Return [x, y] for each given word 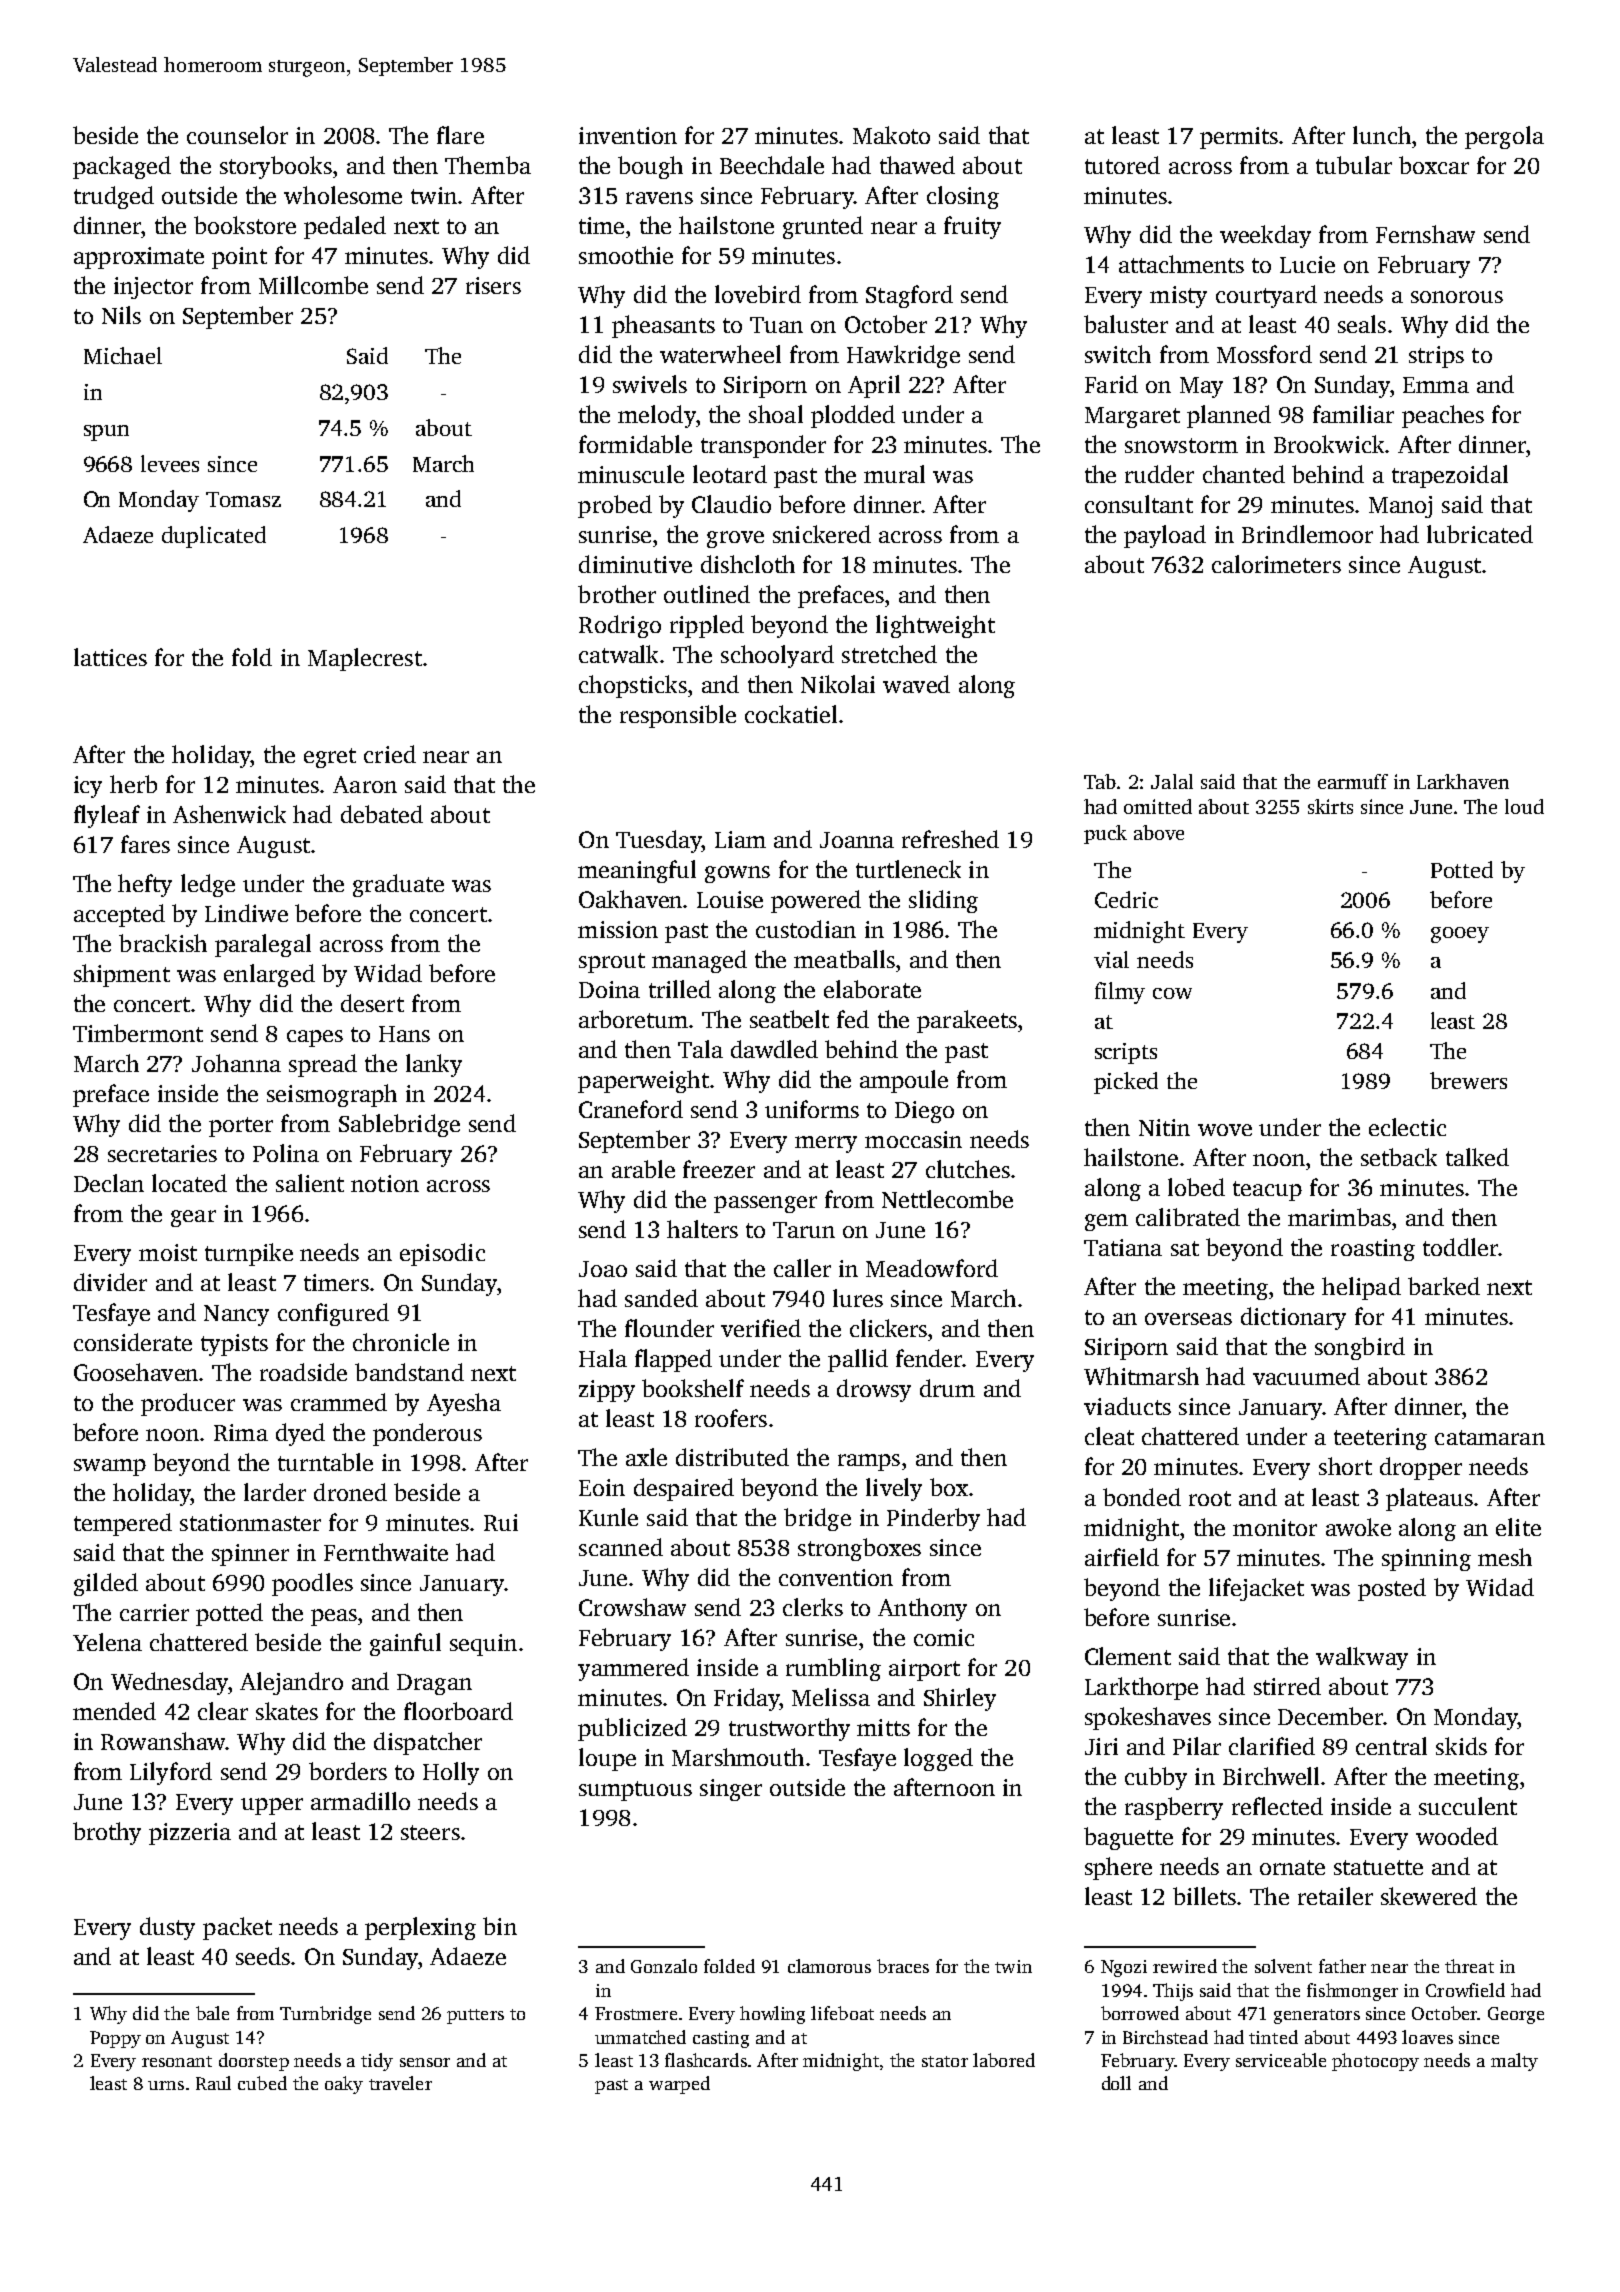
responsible [678, 716]
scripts [1126, 1053]
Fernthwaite [386, 1552]
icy [88, 787]
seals [1362, 324]
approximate [139, 258]
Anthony [922, 1609]
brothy [107, 1833]
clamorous [829, 1966]
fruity [972, 227]
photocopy [1375, 2062]
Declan [109, 1183]
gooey [1460, 935]
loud [1524, 806]
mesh [1505, 1557]
